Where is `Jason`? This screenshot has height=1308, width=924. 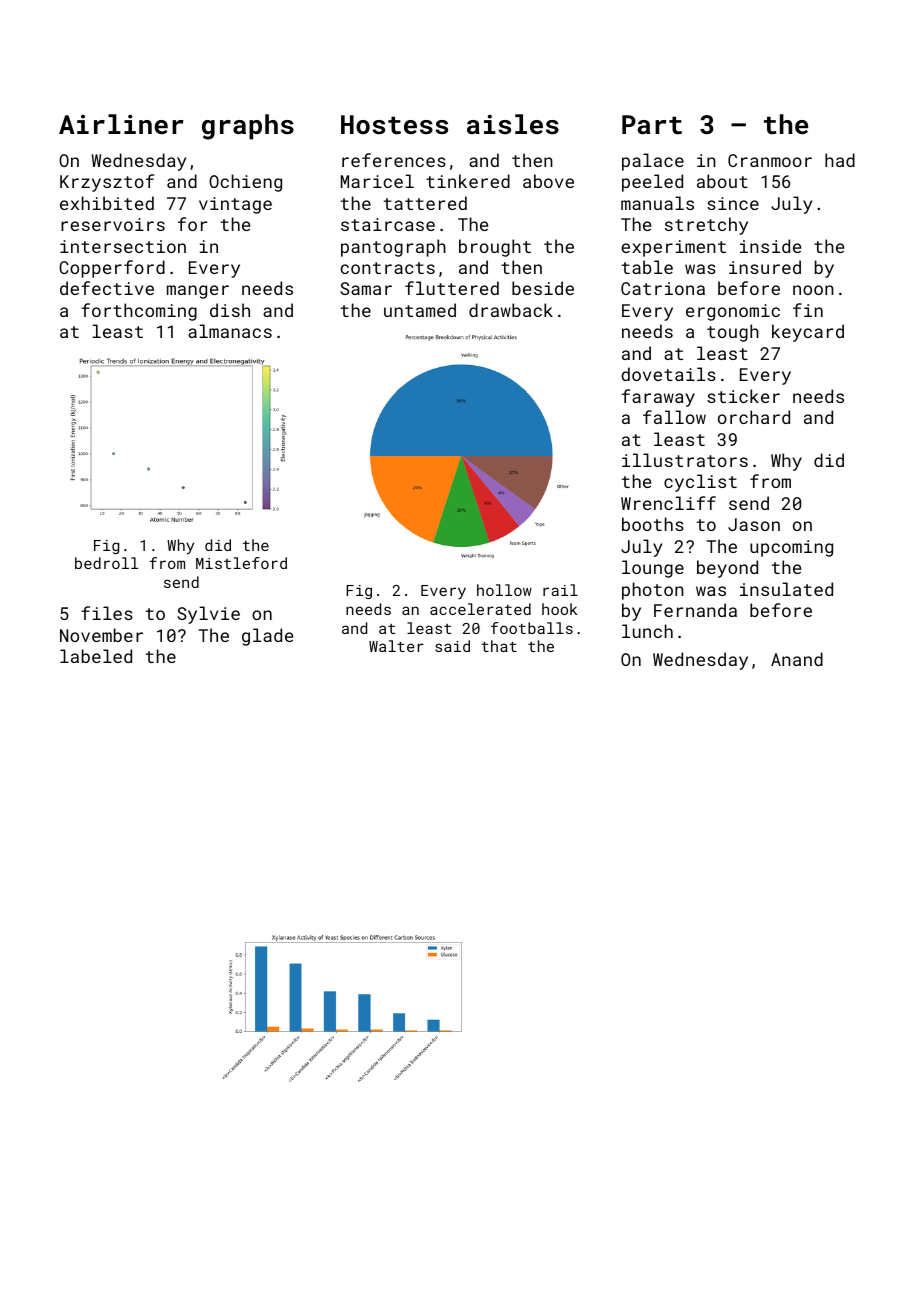 Jason is located at coordinates (754, 524).
